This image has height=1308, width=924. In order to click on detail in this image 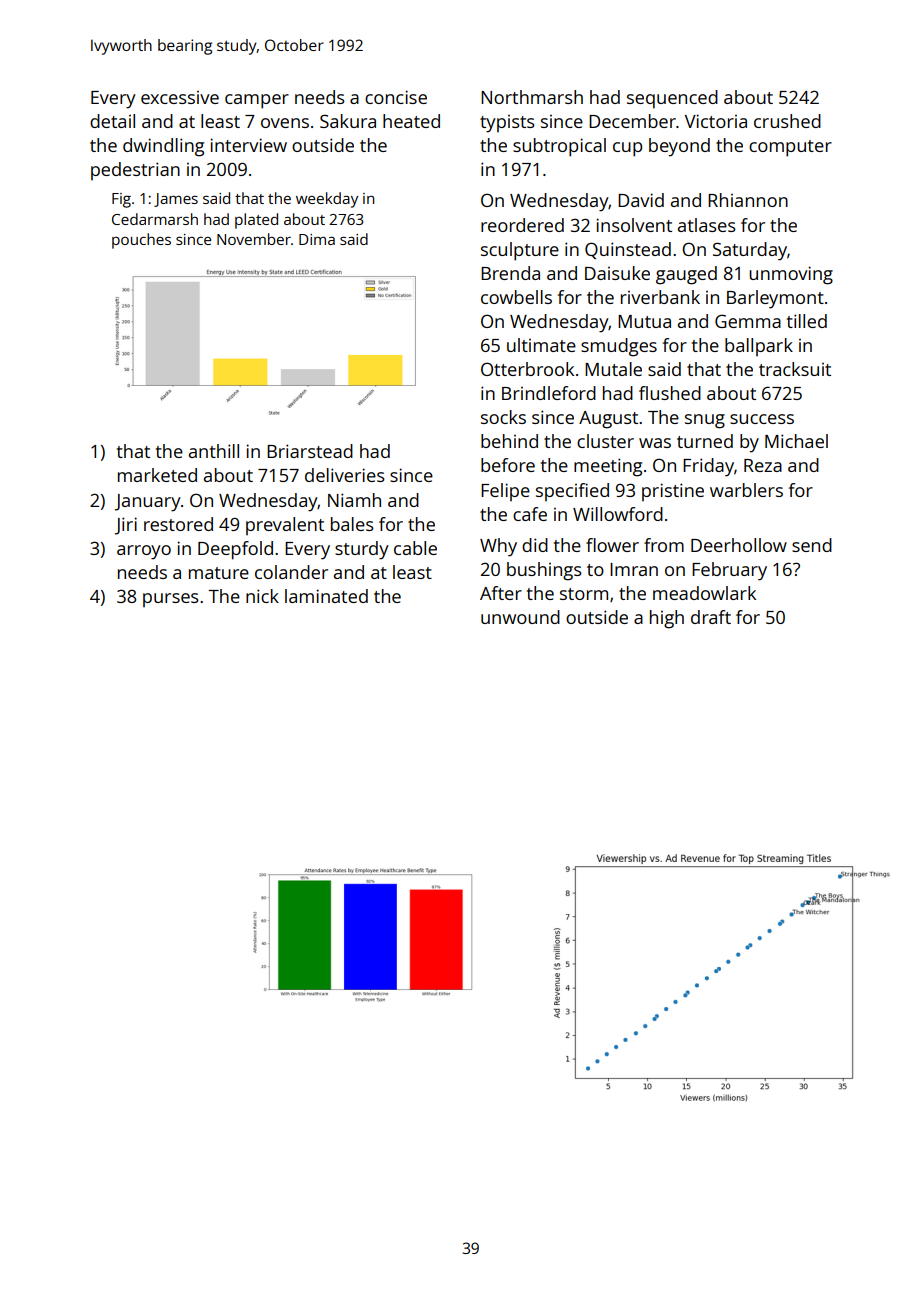, I will do `click(112, 121)`.
